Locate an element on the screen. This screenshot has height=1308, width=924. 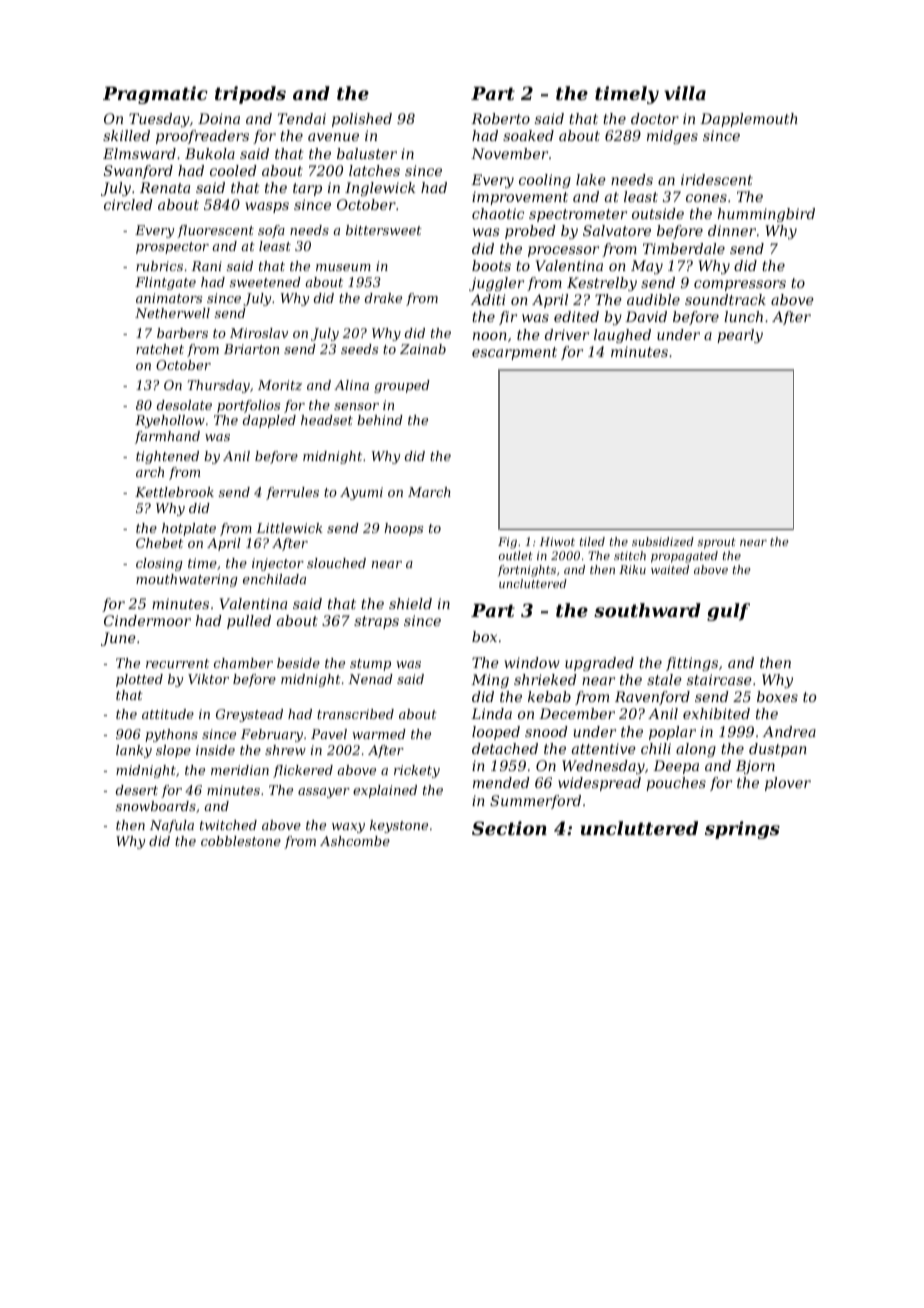
hotplate is located at coordinates (189, 529).
